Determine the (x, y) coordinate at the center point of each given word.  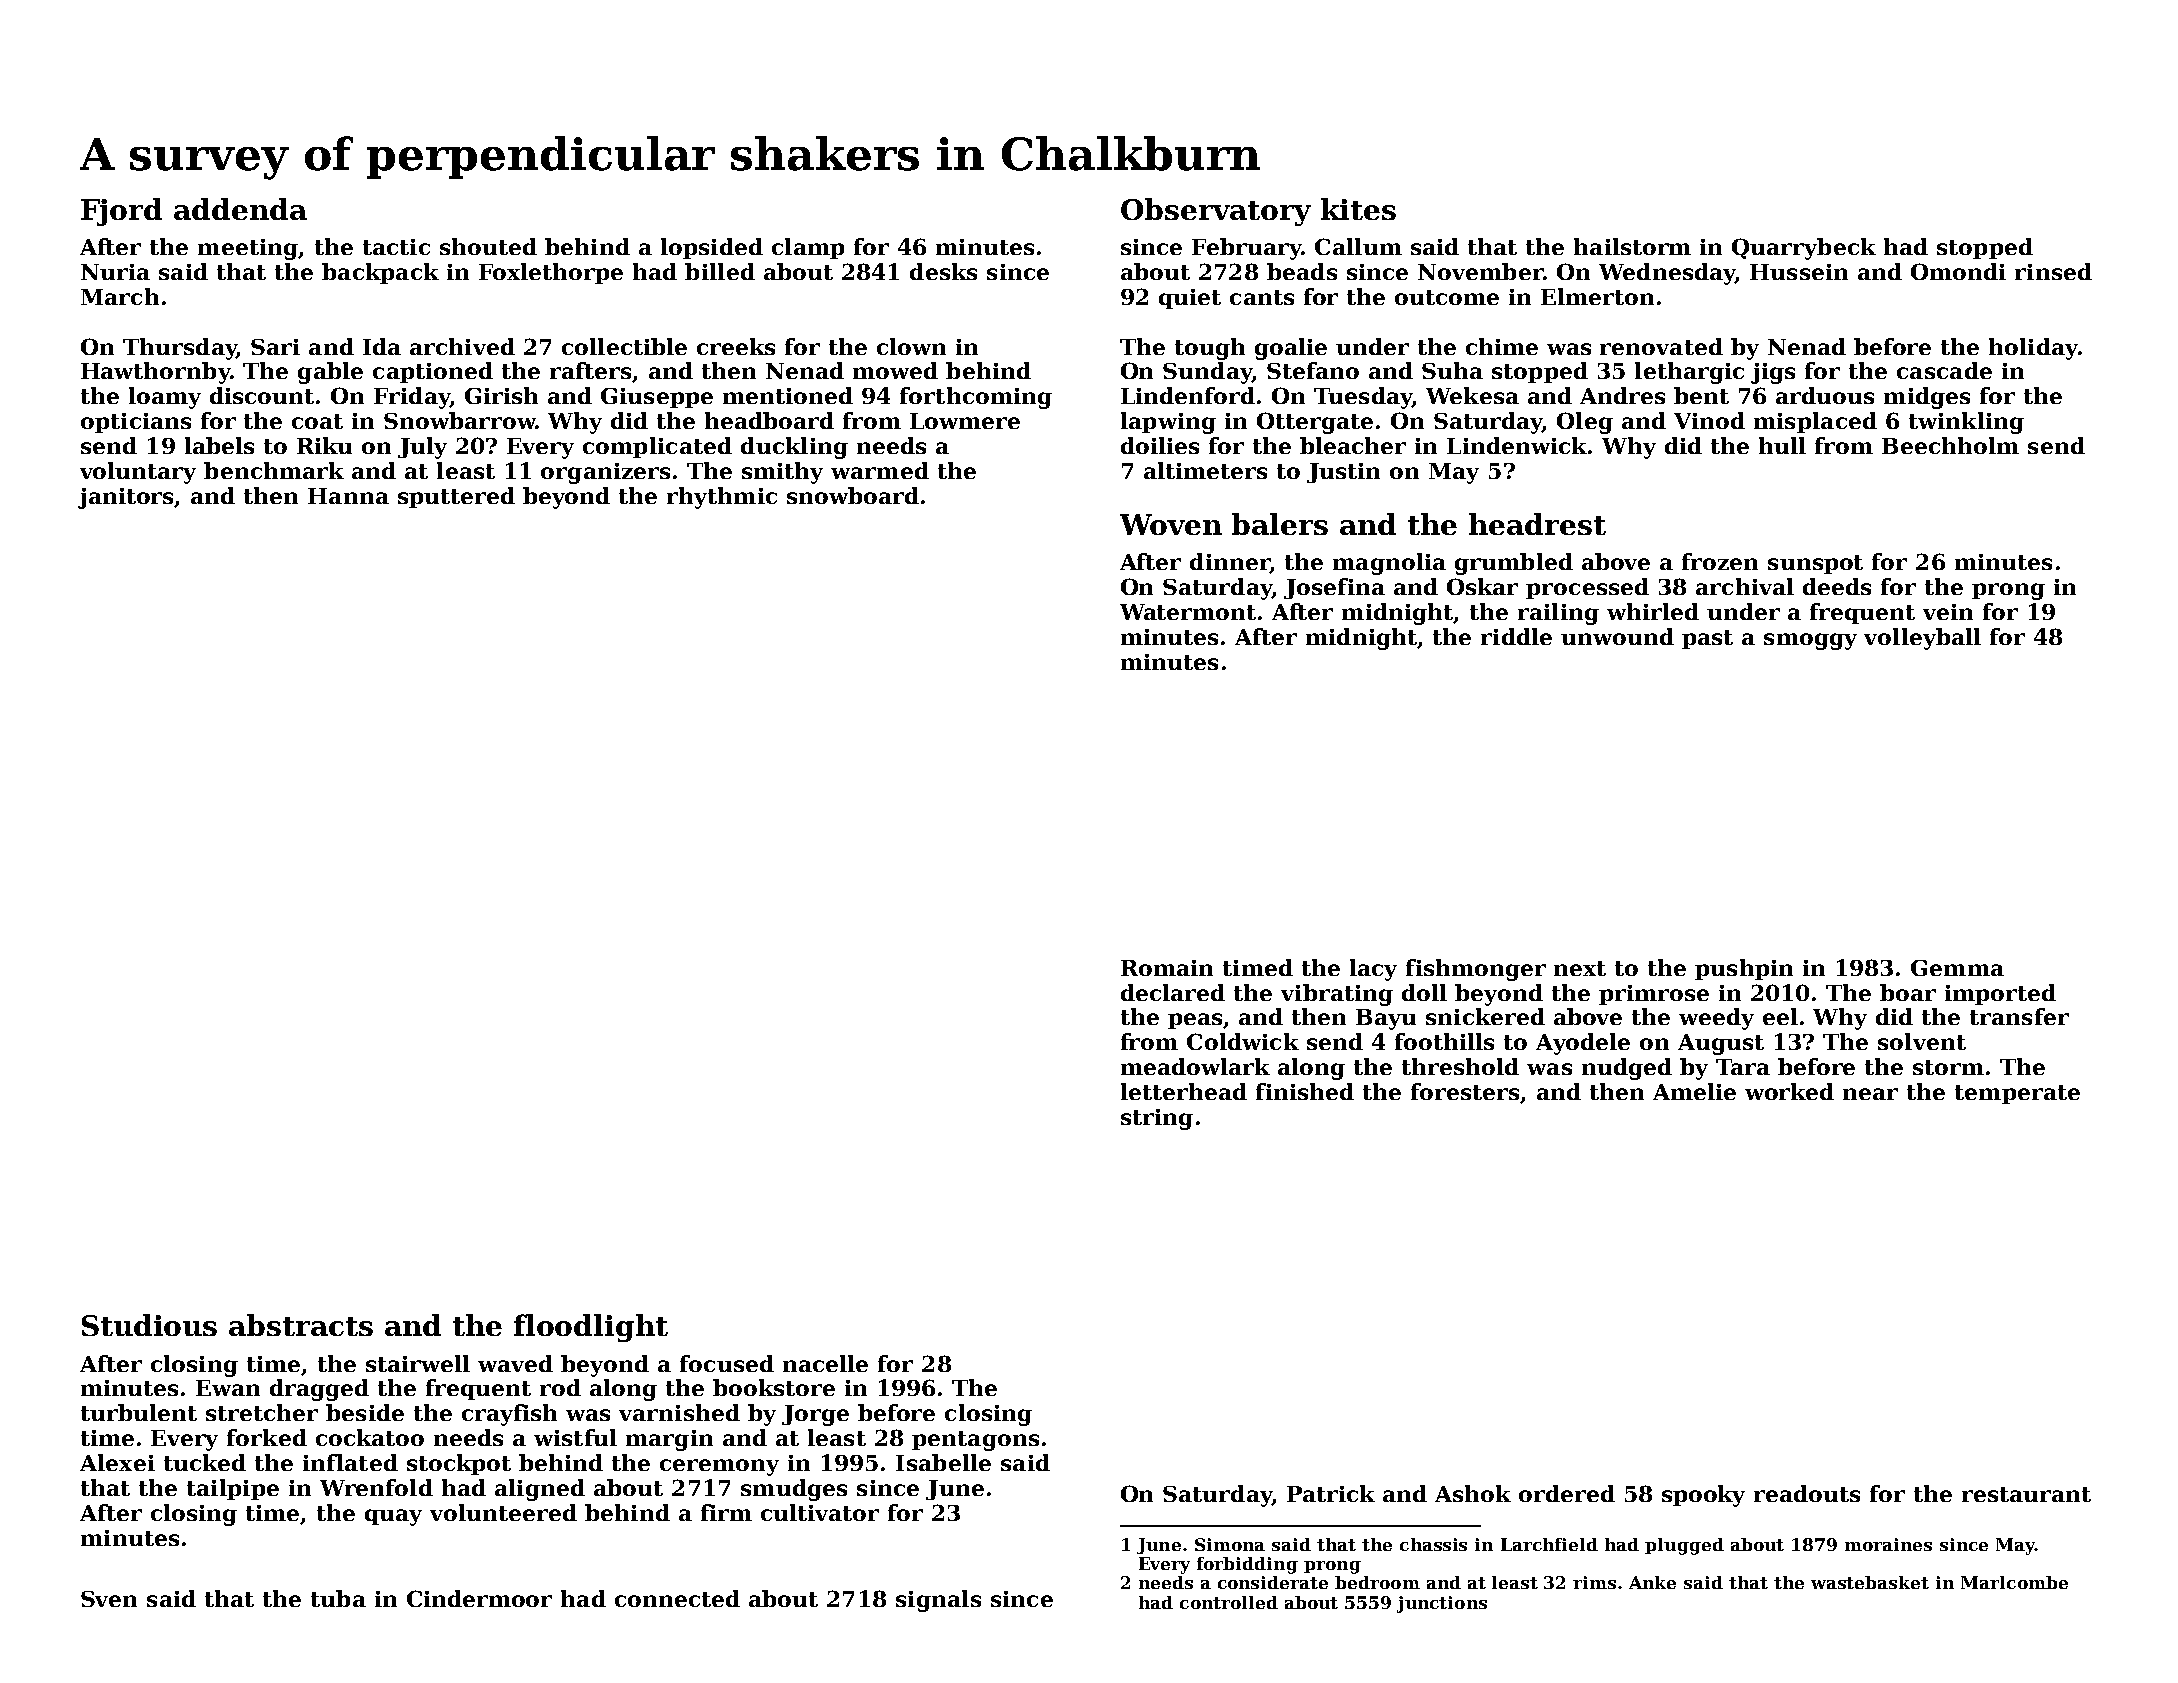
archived (462, 346)
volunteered (503, 1512)
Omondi (1958, 271)
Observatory (1216, 212)
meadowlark (1195, 1066)
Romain (1167, 968)
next (1580, 968)
